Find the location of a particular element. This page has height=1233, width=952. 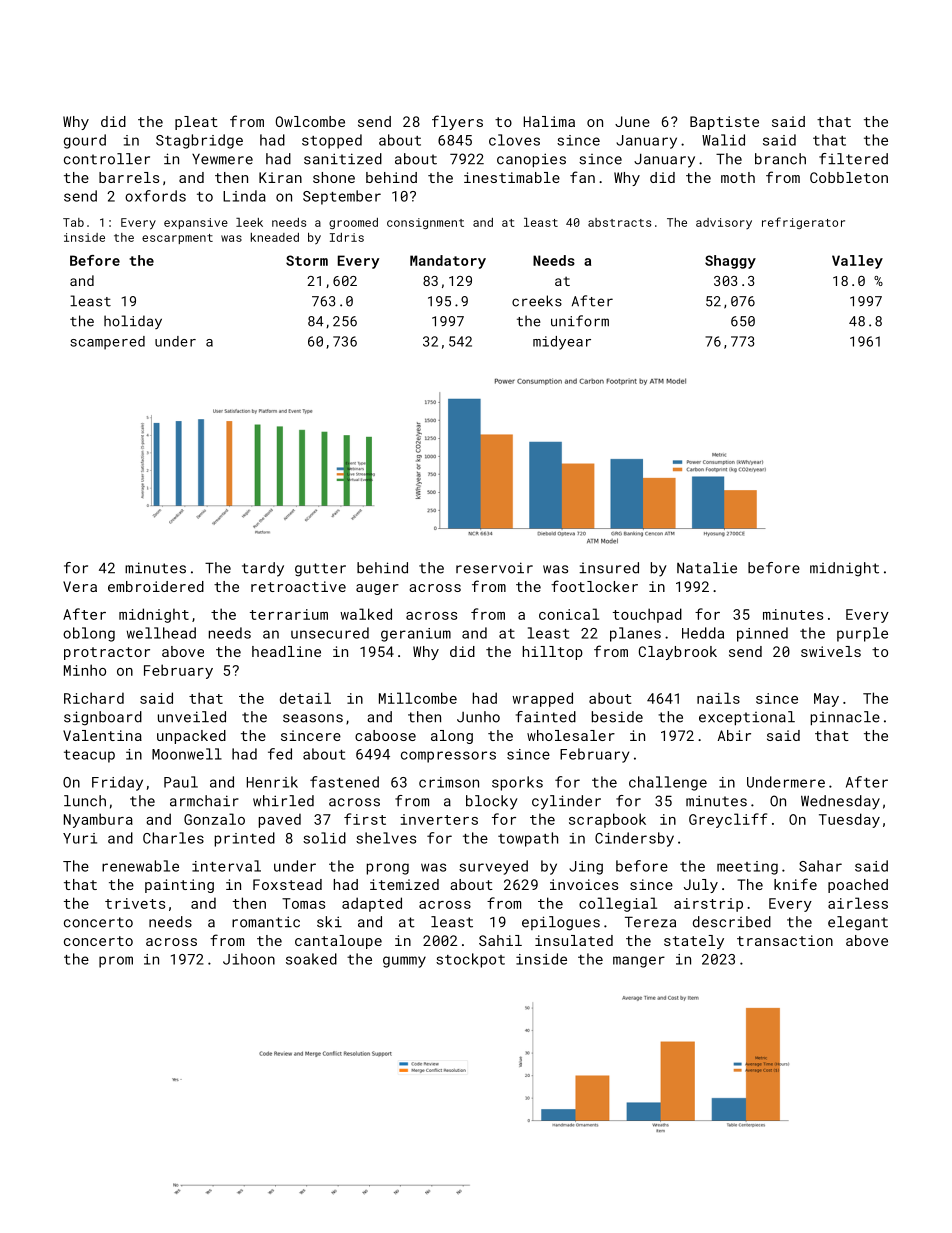

stockpot is located at coordinates (470, 960).
